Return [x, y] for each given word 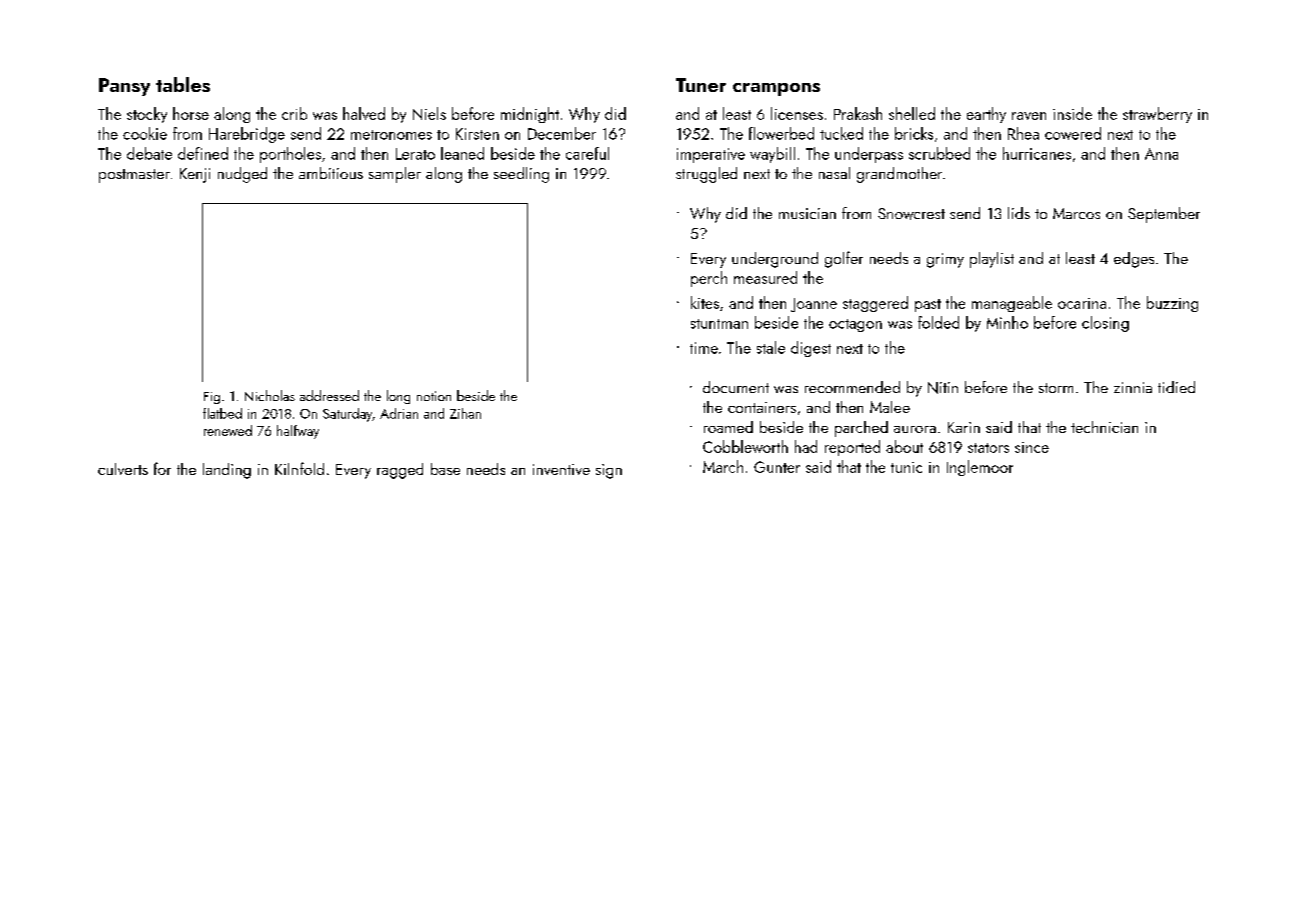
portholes [290, 155]
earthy [986, 115]
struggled [706, 175]
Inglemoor [980, 468]
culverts [123, 469]
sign [609, 471]
